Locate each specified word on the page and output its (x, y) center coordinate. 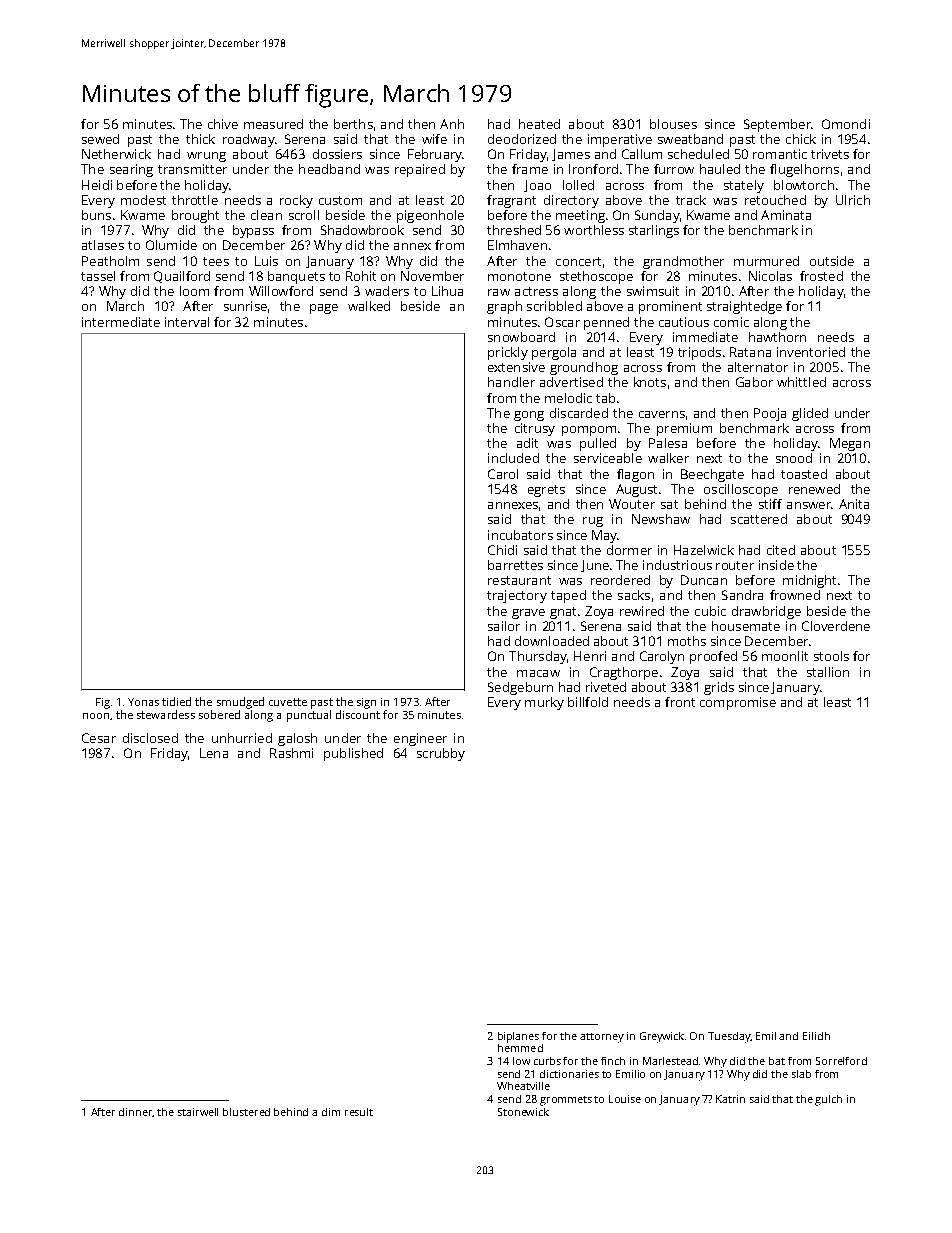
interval (187, 322)
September (777, 125)
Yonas (143, 702)
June (595, 566)
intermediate (121, 322)
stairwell (198, 1112)
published (353, 754)
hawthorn (777, 337)
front (680, 702)
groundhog (584, 368)
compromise (738, 703)
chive (223, 124)
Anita (854, 504)
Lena (214, 753)
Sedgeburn (520, 688)
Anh (452, 124)
